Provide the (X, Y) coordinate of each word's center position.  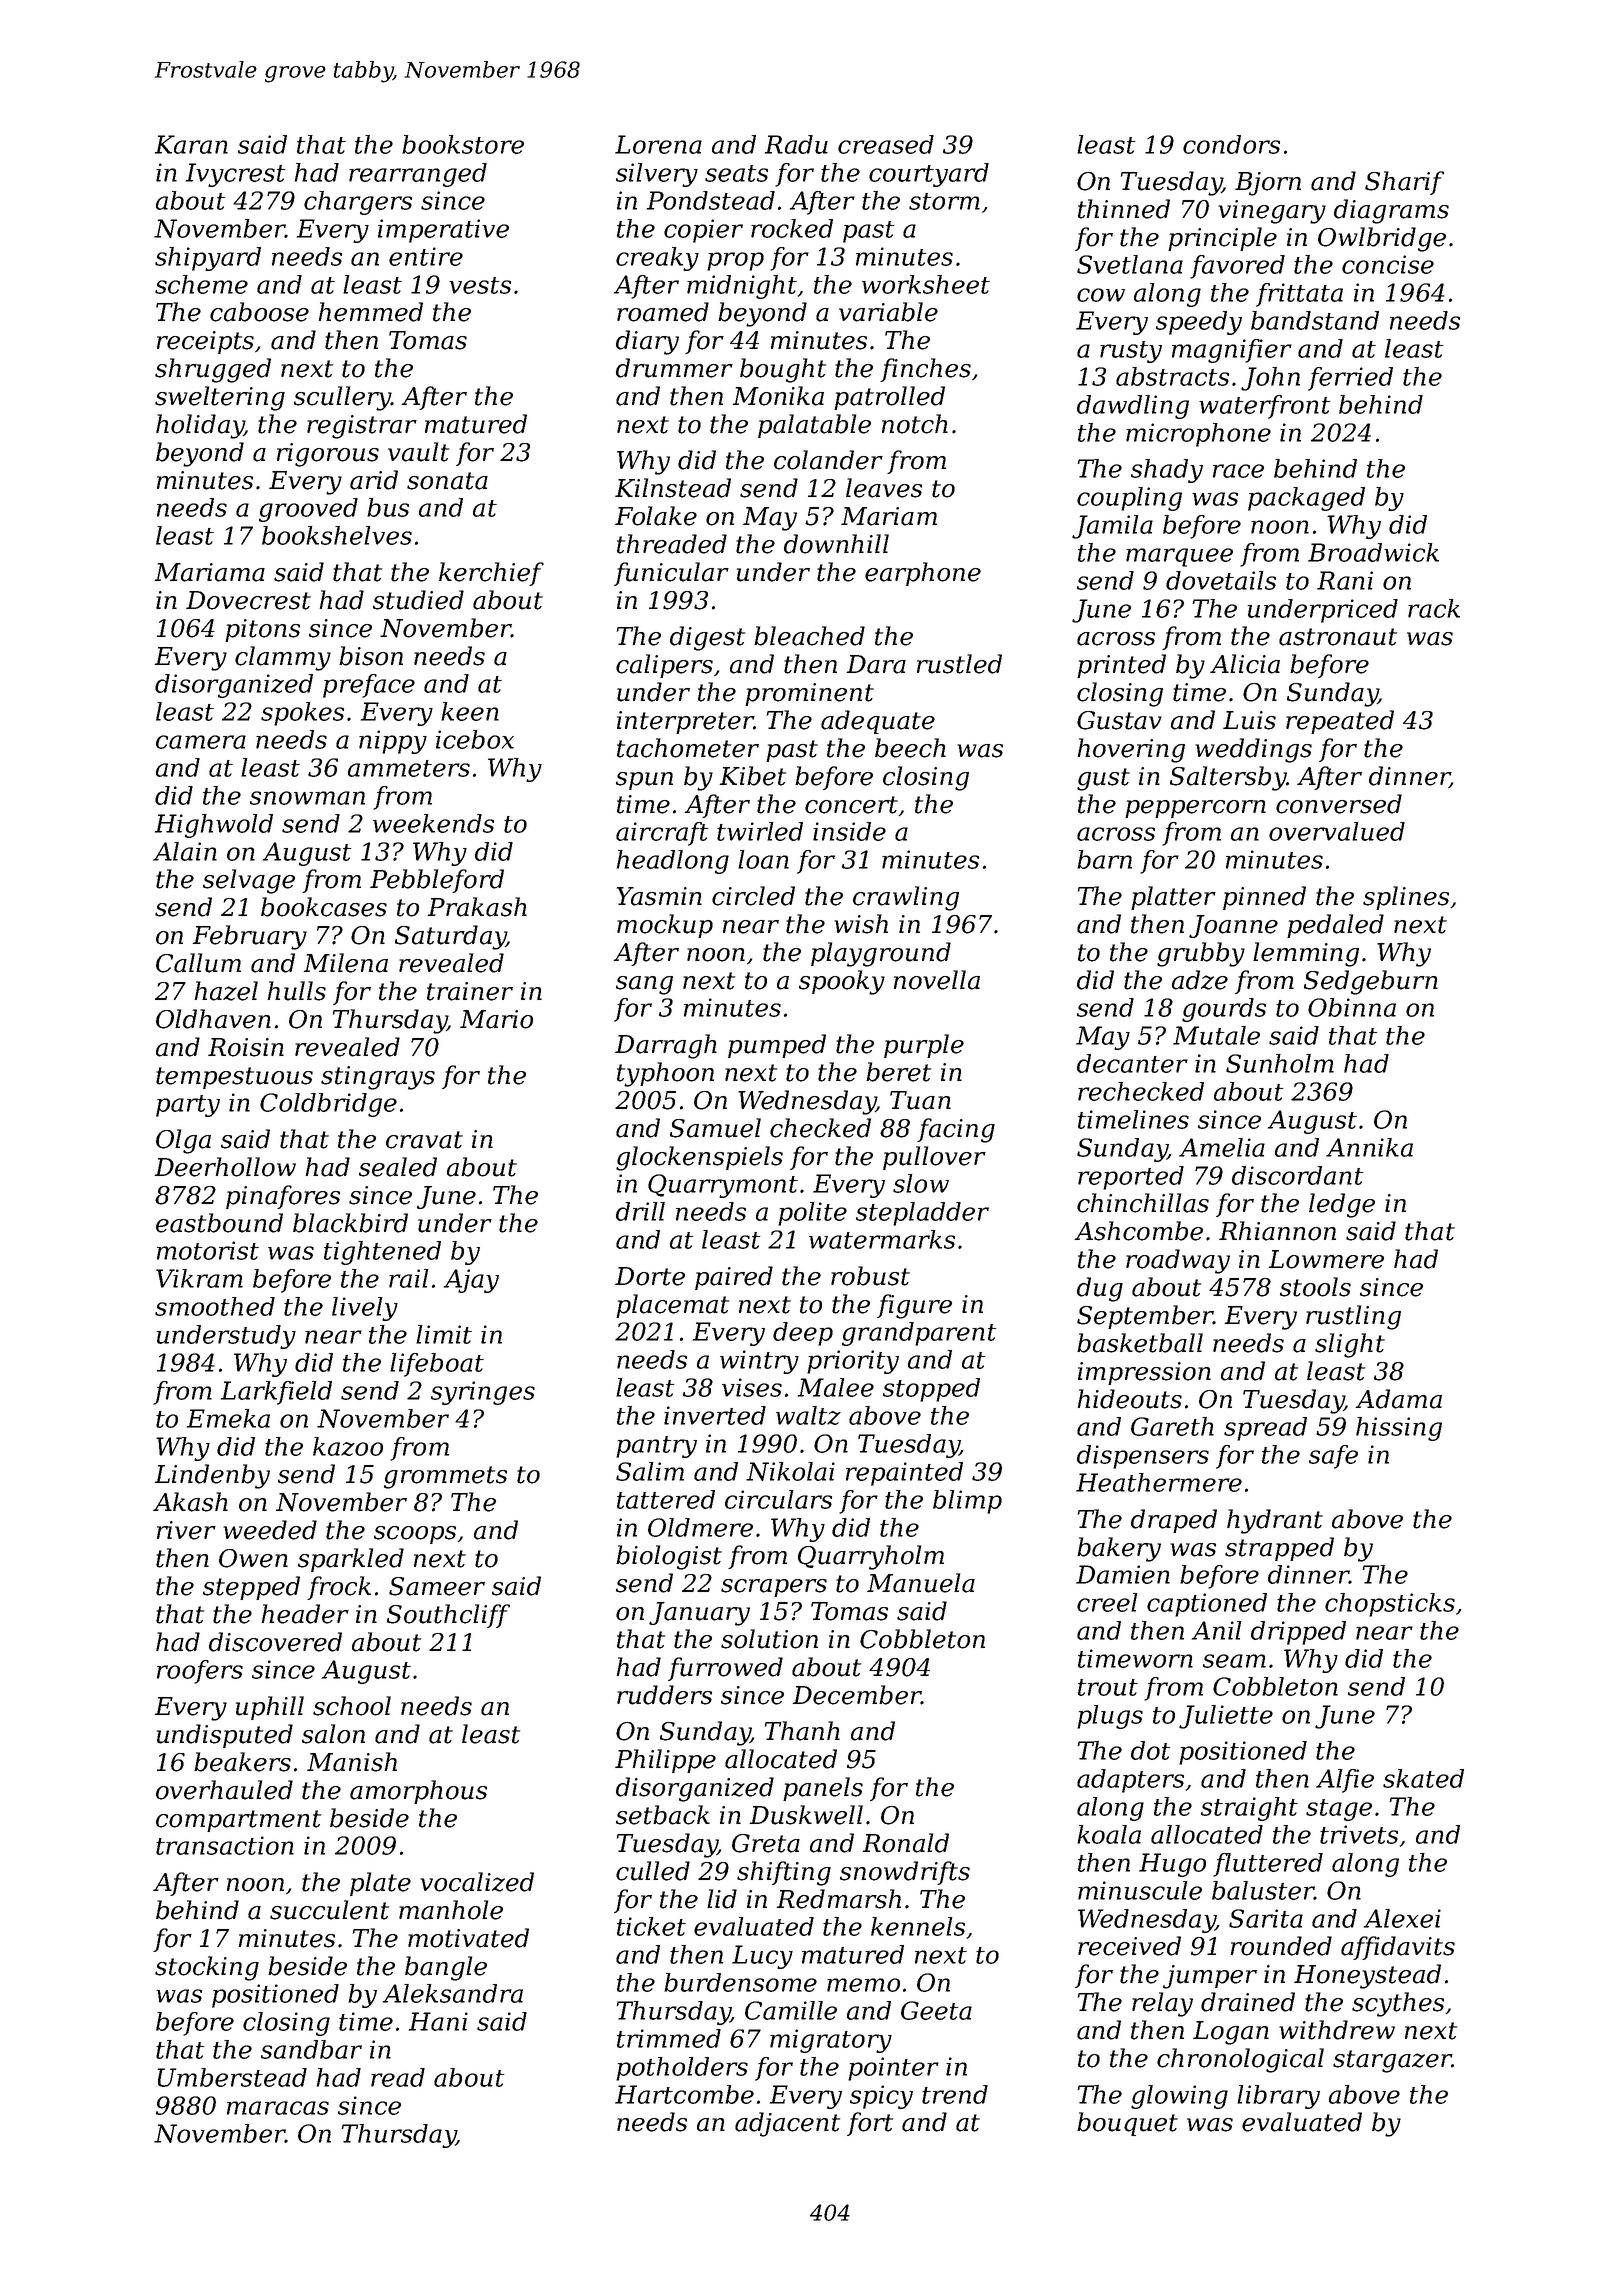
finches (925, 370)
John (1270, 379)
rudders (664, 1695)
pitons (262, 630)
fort (870, 2124)
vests (480, 285)
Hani (438, 2021)
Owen (253, 1558)
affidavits (1398, 1948)
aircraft (662, 834)
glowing (1179, 2097)
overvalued (1337, 831)
